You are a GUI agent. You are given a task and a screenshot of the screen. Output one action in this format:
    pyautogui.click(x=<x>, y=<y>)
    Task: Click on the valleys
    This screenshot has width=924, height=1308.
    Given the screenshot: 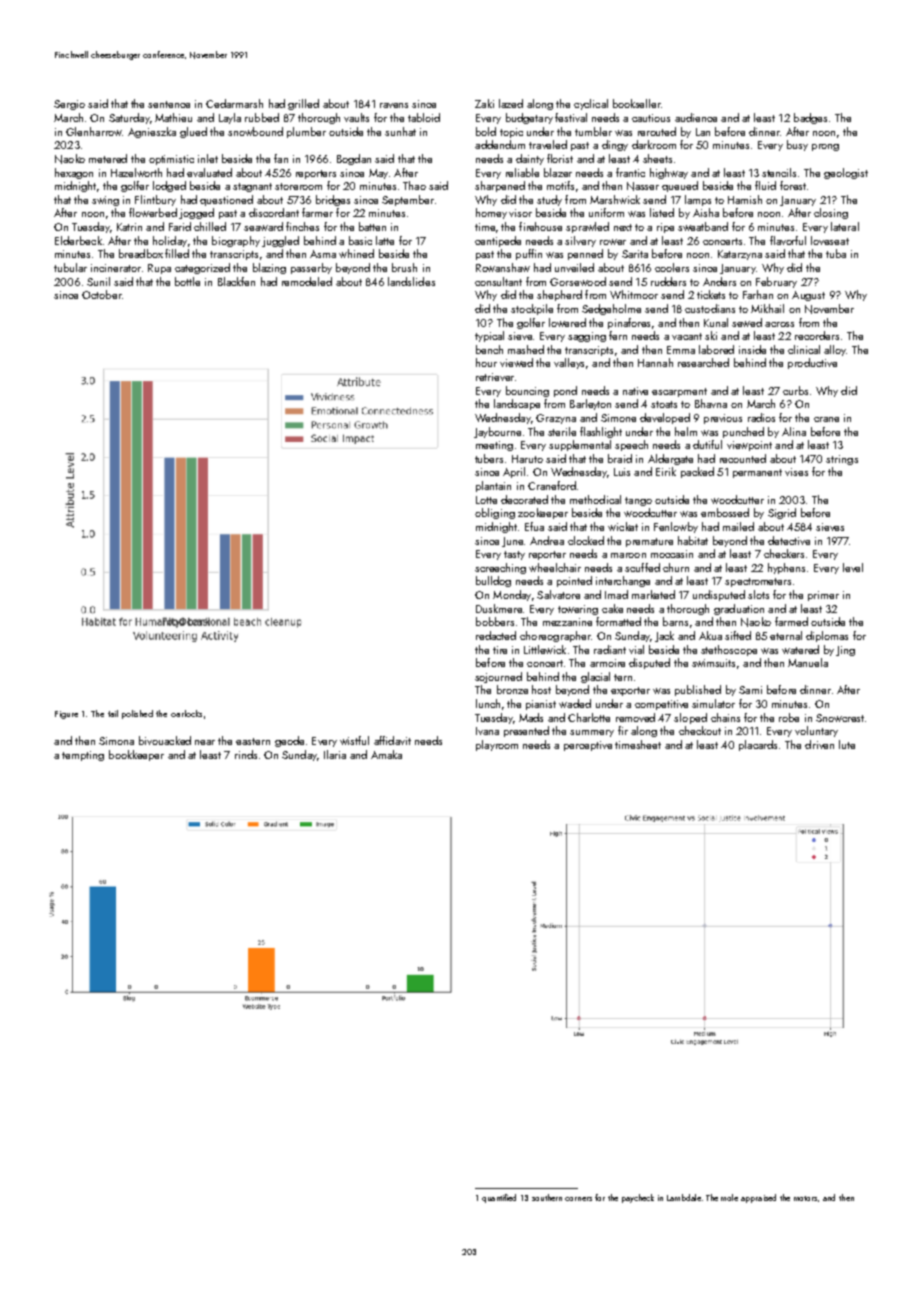 What is the action you would take?
    pyautogui.click(x=569, y=363)
